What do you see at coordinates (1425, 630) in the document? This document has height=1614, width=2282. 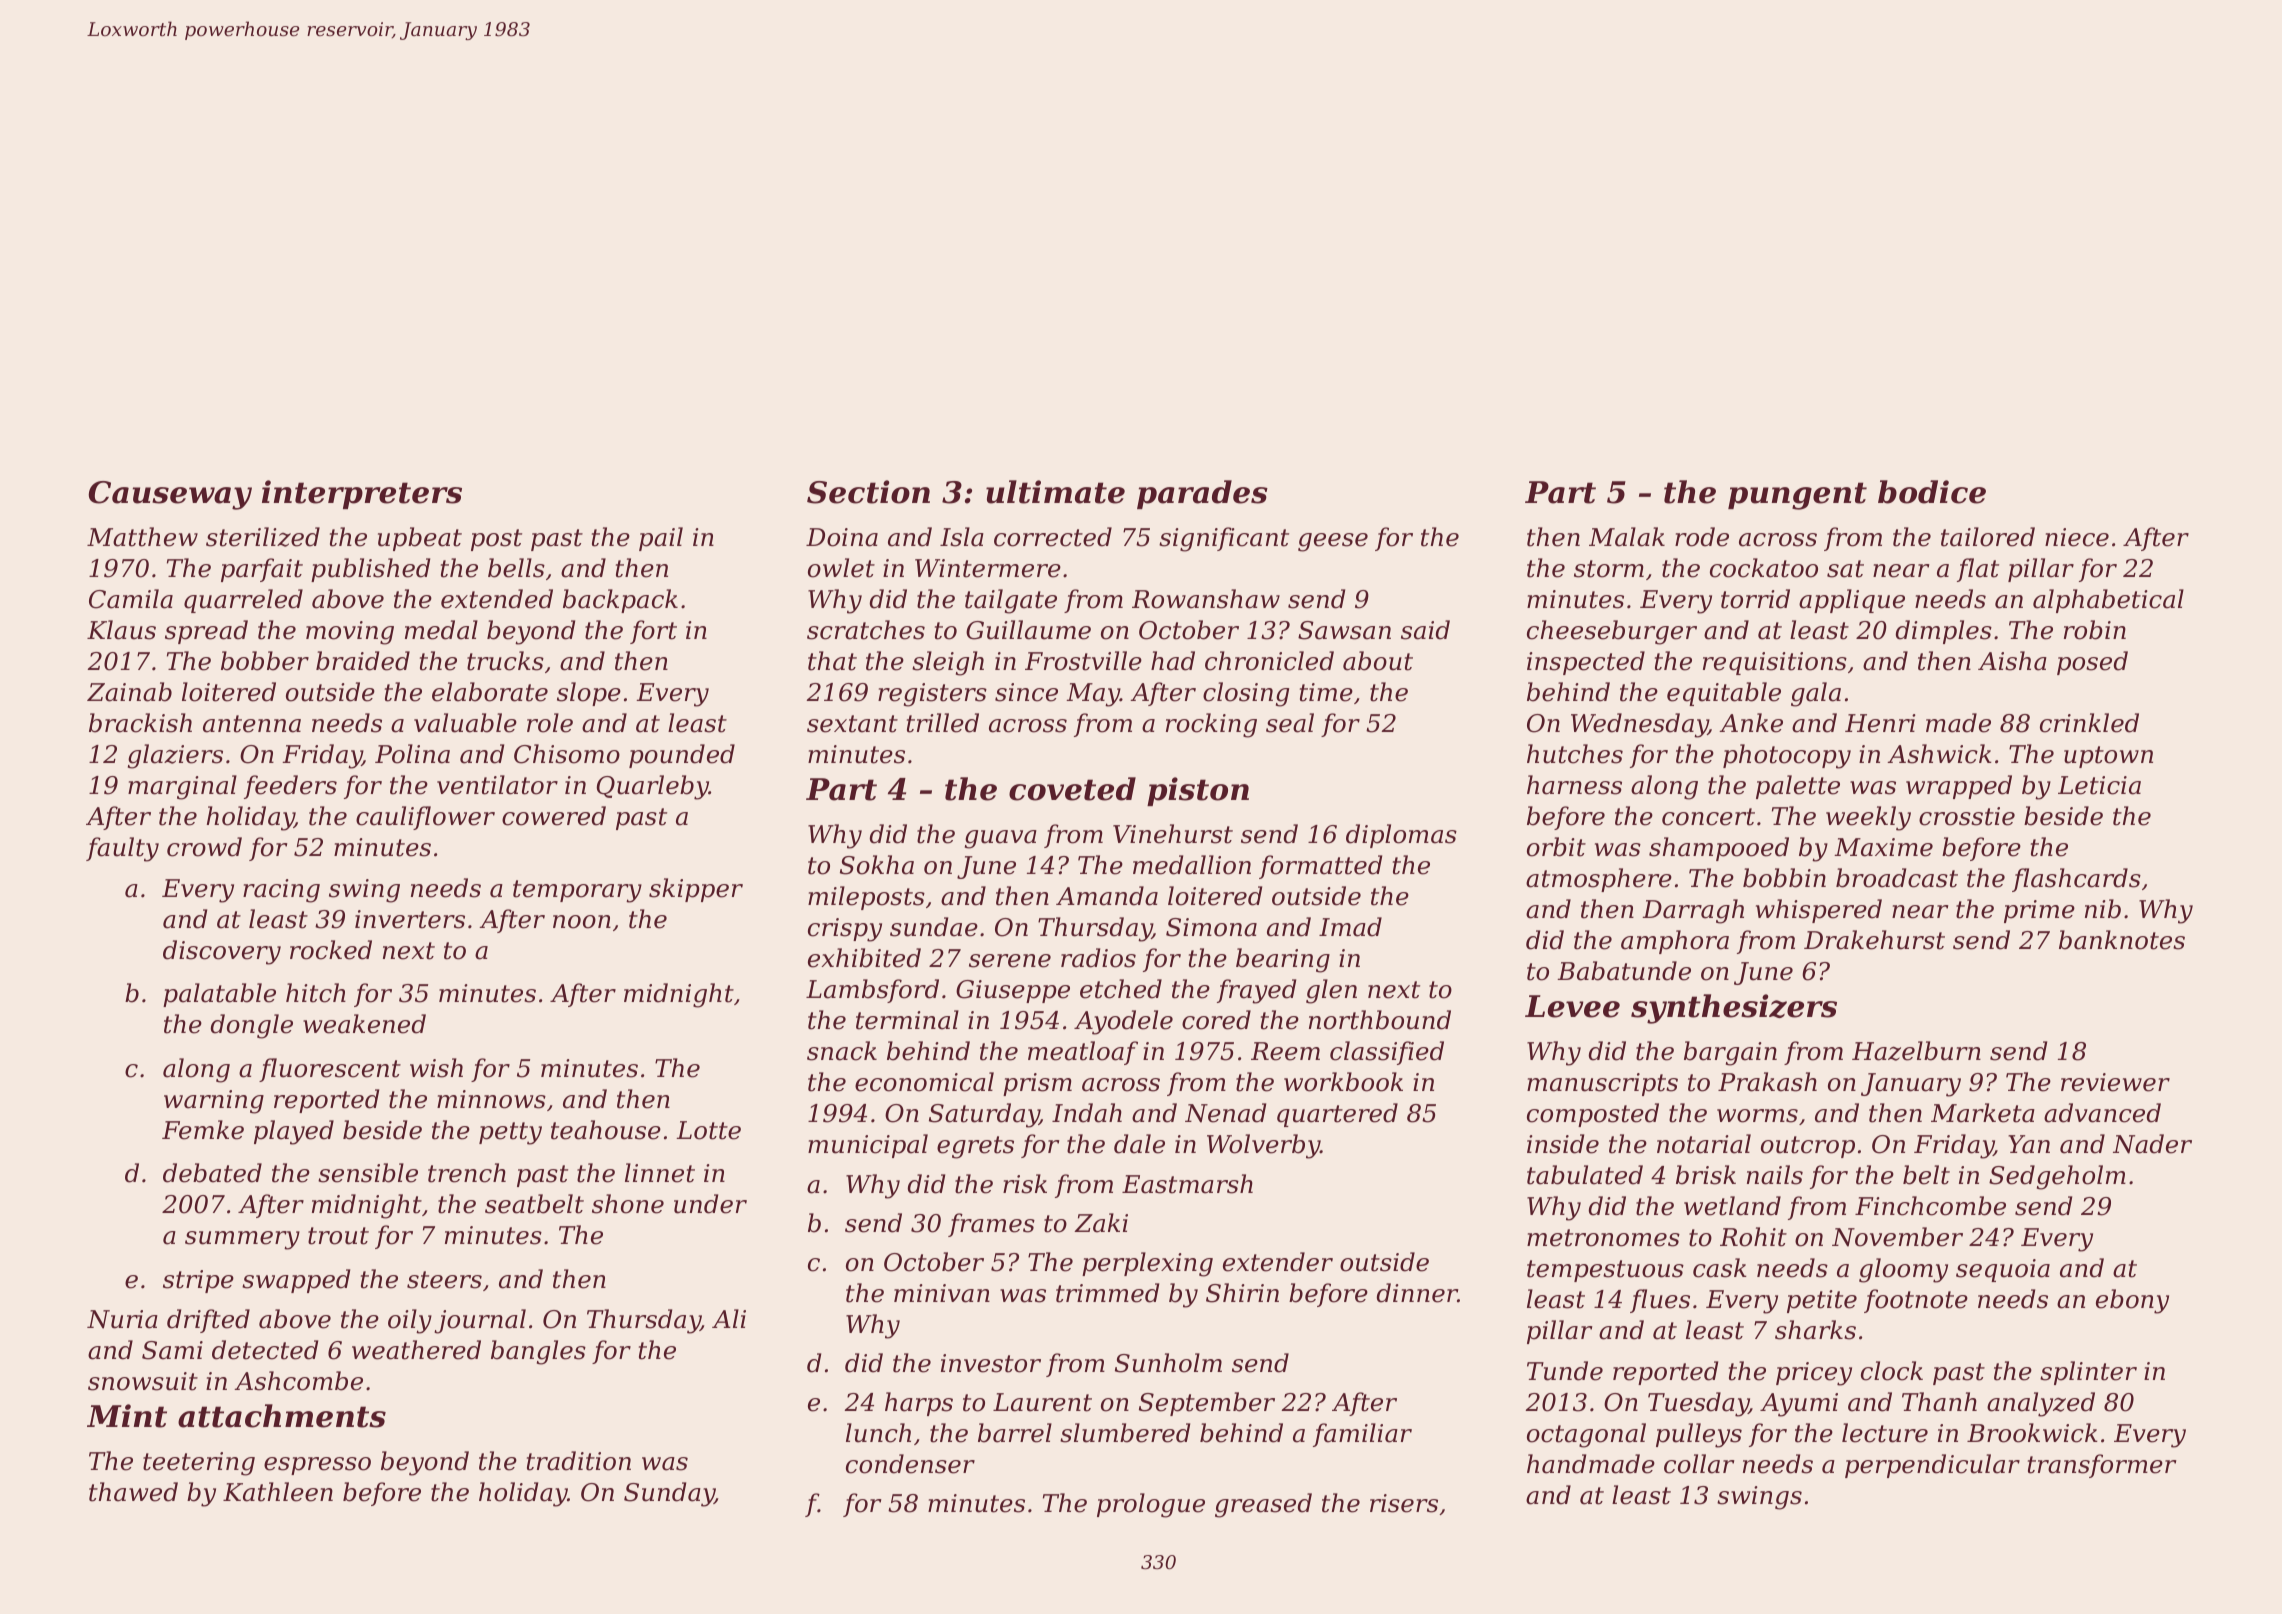 I see `said` at bounding box center [1425, 630].
